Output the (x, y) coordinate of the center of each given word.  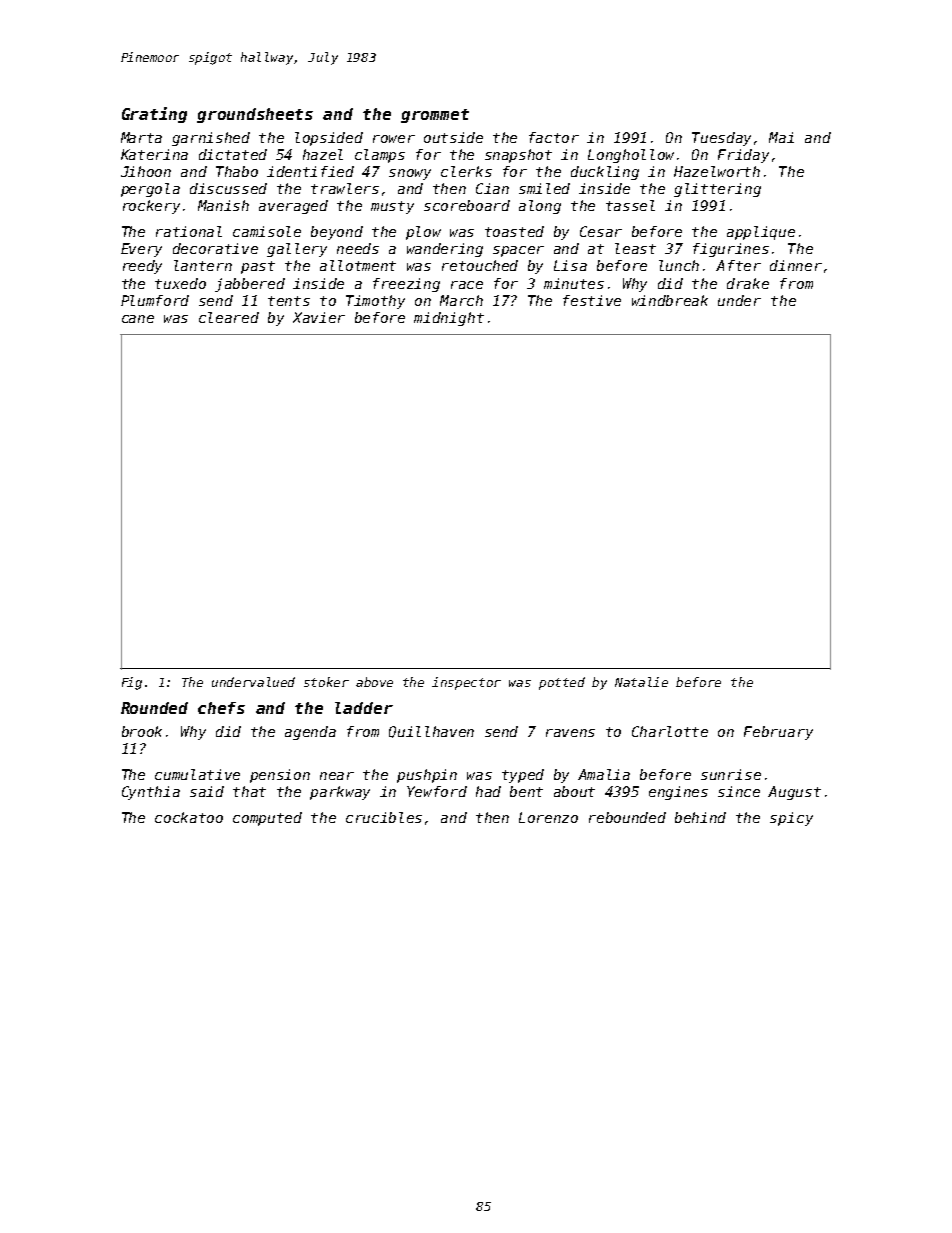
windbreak (670, 300)
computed (267, 819)
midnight (449, 319)
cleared (229, 317)
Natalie (641, 682)
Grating (154, 115)
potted (562, 683)
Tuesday (721, 139)
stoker (326, 682)
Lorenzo (548, 817)
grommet (435, 116)
